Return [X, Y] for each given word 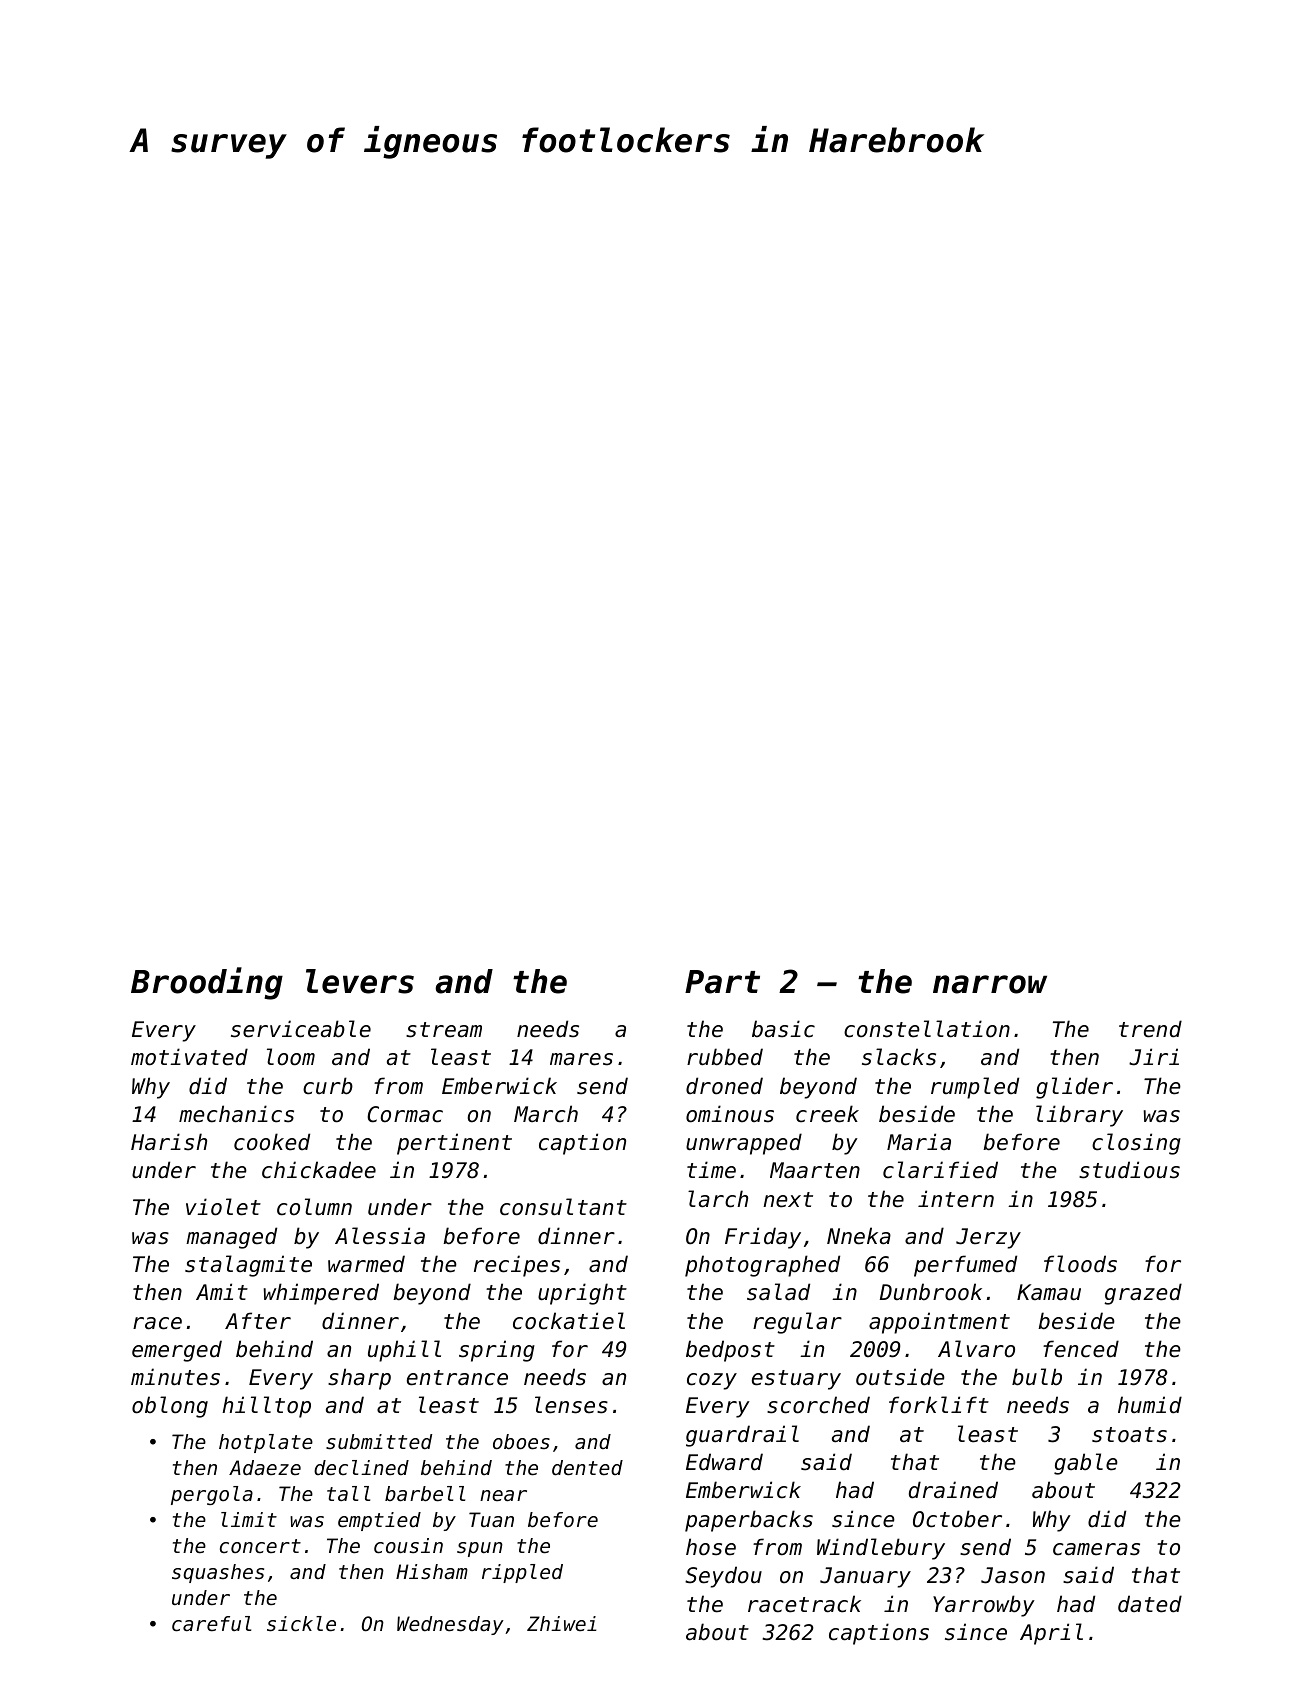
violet [223, 1207]
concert [260, 1546]
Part [722, 982]
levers [360, 981]
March [546, 1114]
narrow [990, 984]
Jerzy [988, 1238]
